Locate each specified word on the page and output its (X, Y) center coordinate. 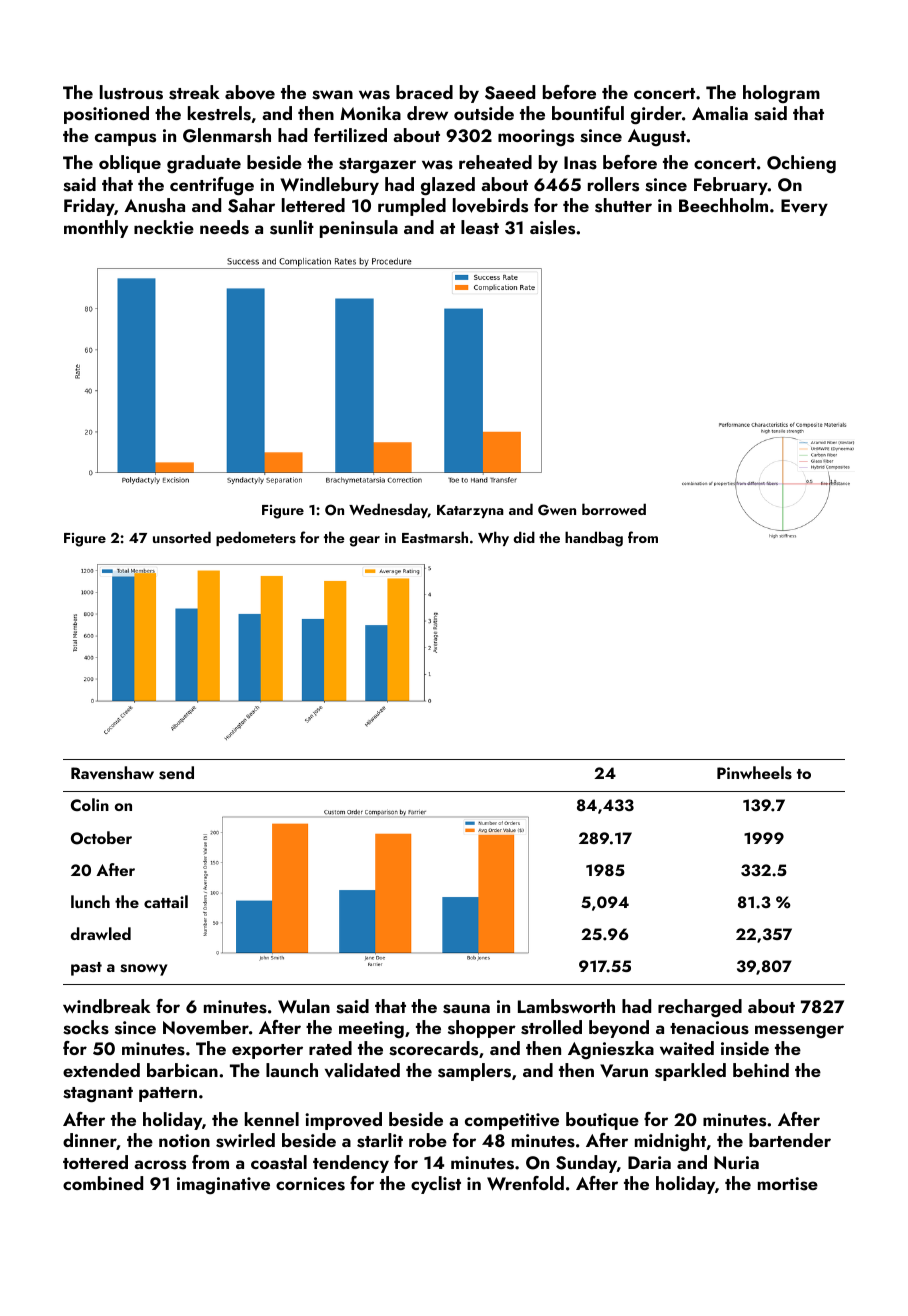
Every (804, 207)
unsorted (182, 537)
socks (86, 1027)
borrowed (614, 509)
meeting (371, 1029)
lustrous (131, 92)
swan (332, 95)
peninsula (359, 229)
